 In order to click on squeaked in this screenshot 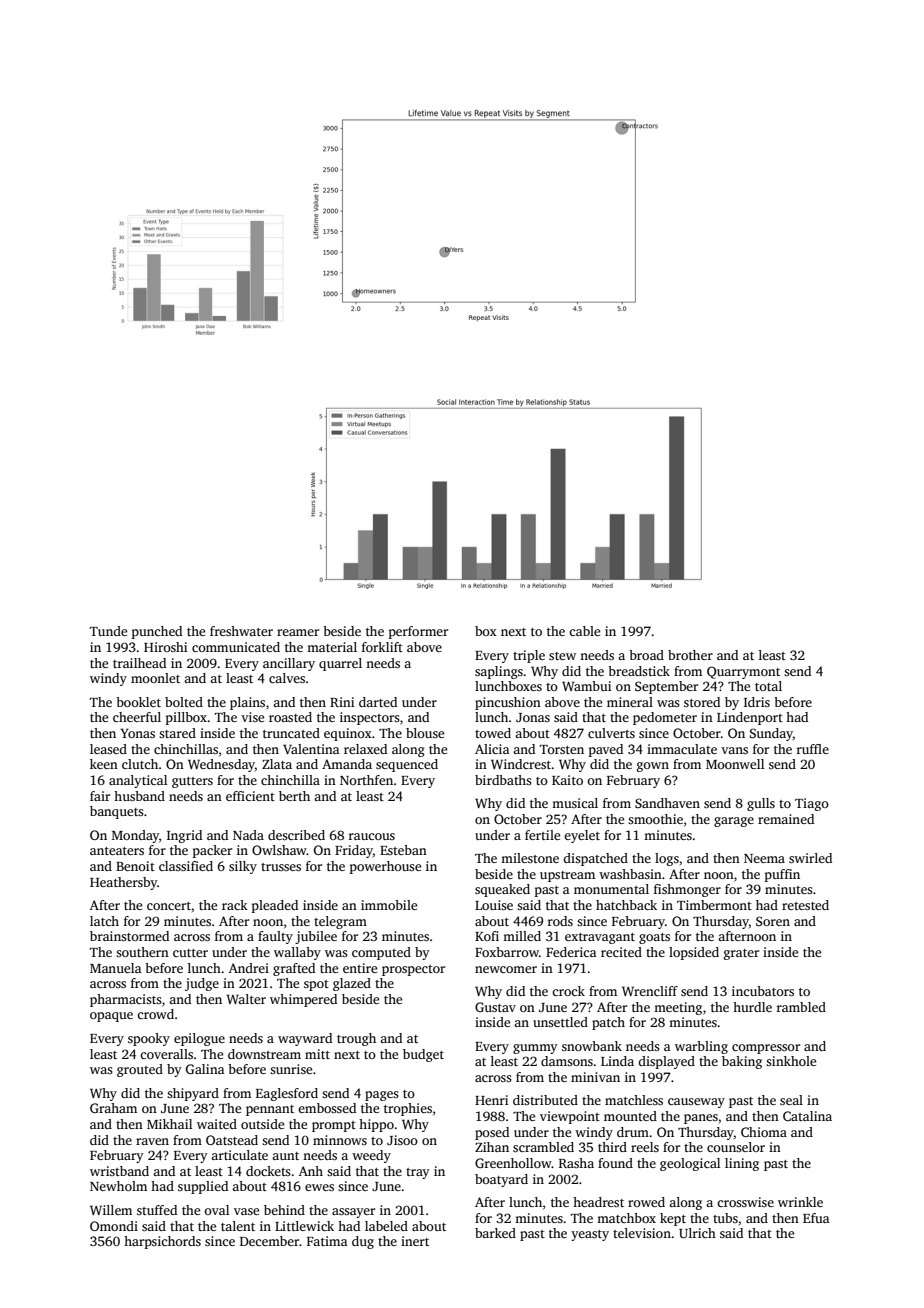, I will do `click(502, 890)`.
